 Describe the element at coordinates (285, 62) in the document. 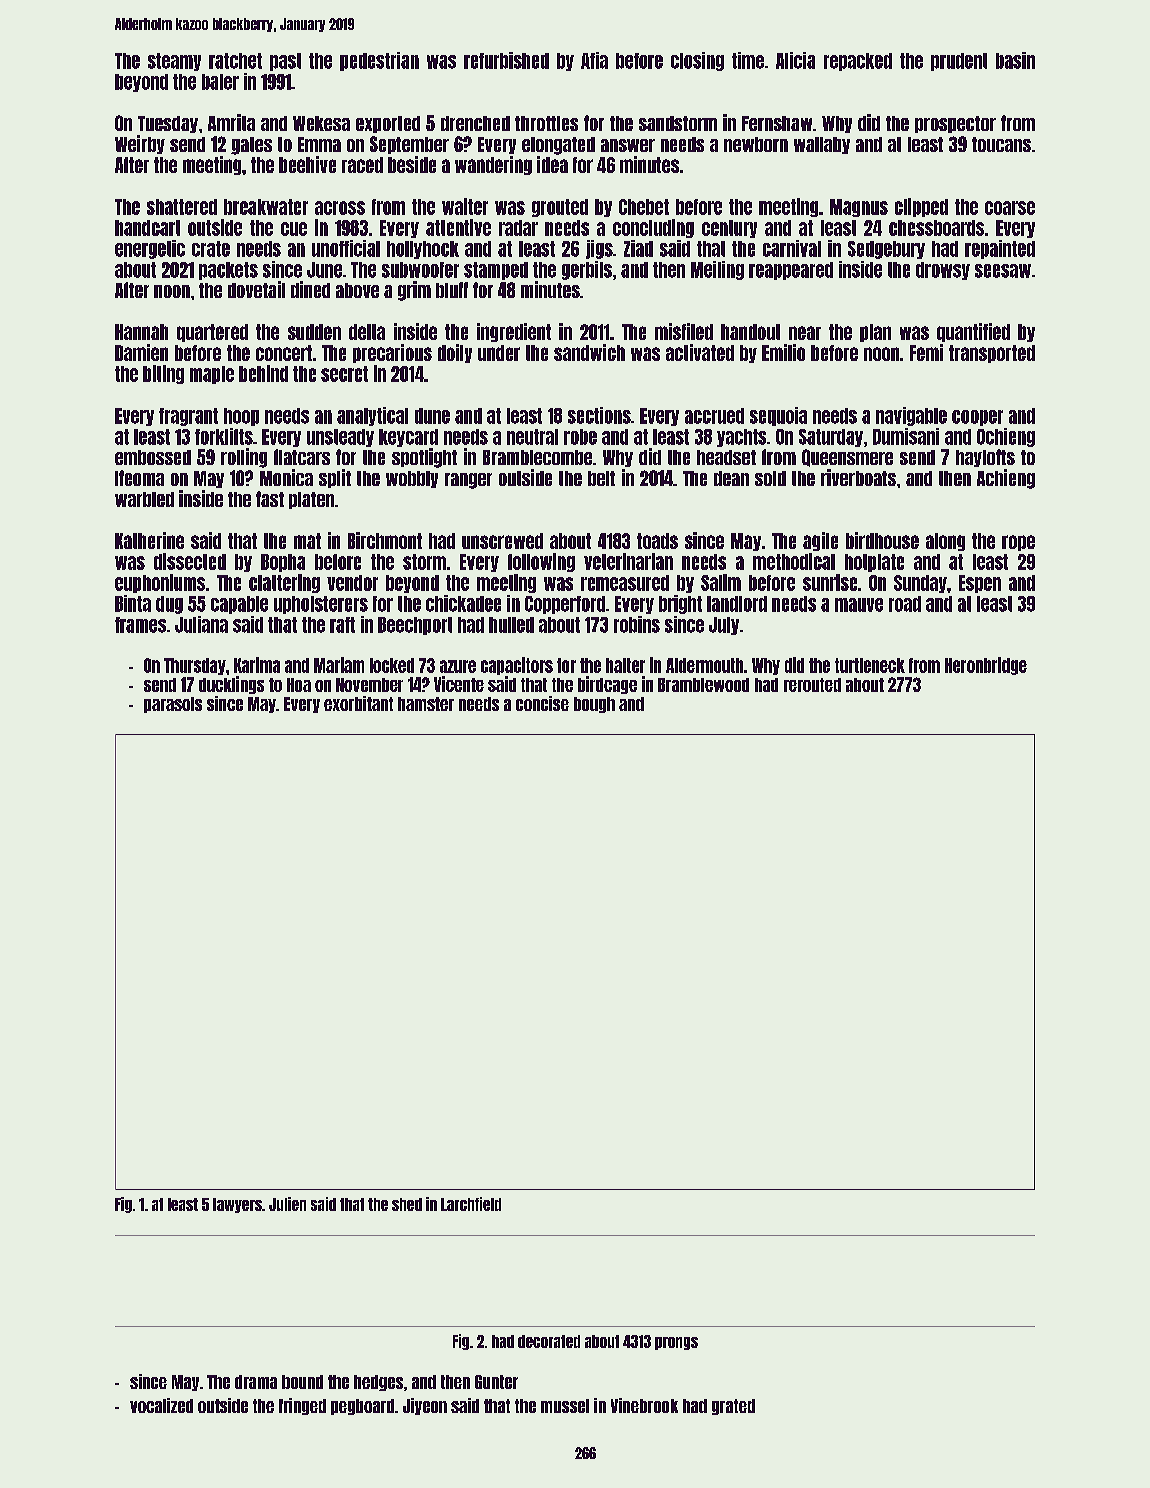

I see `past` at that location.
